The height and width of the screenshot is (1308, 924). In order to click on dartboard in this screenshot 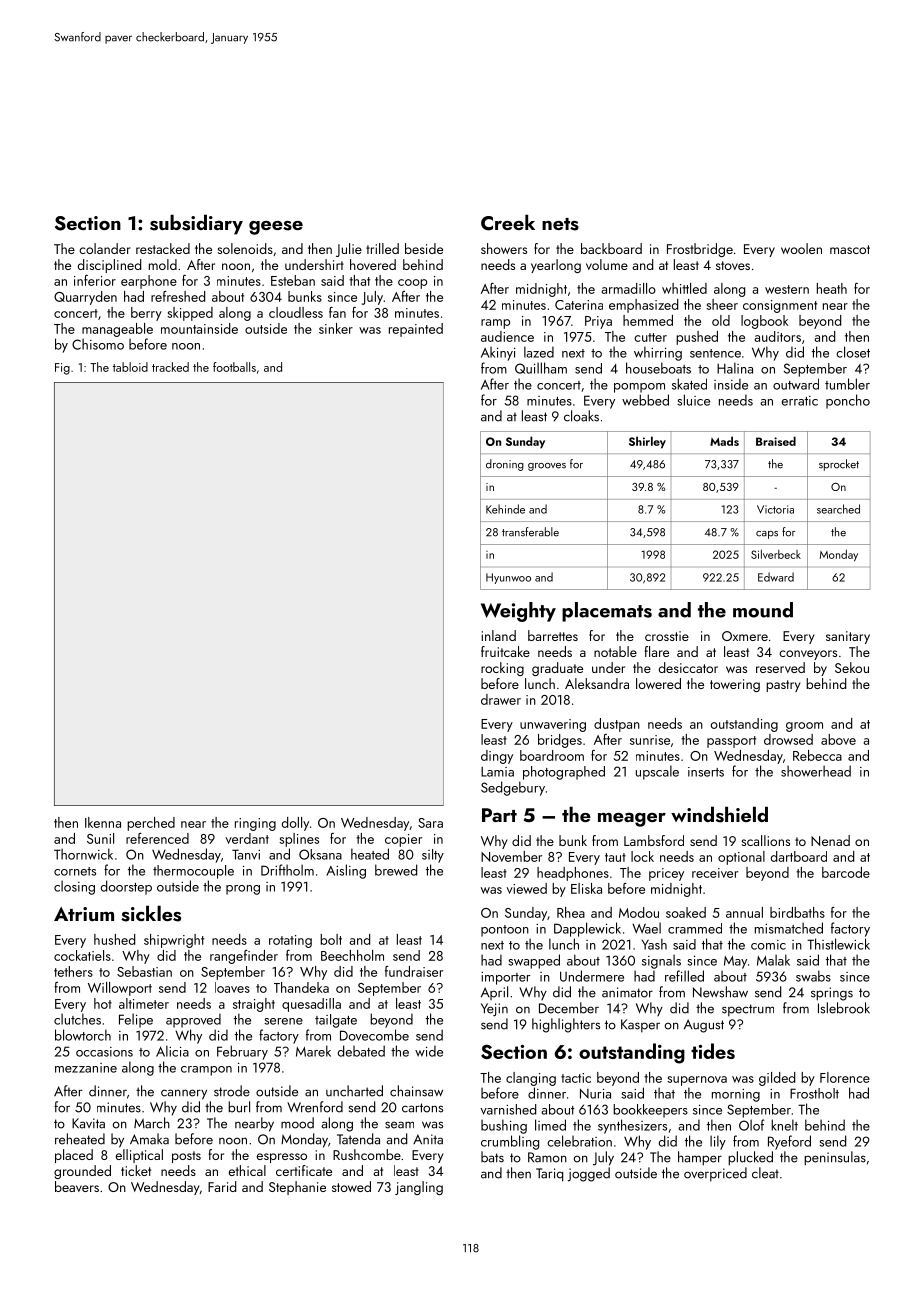, I will do `click(799, 856)`.
